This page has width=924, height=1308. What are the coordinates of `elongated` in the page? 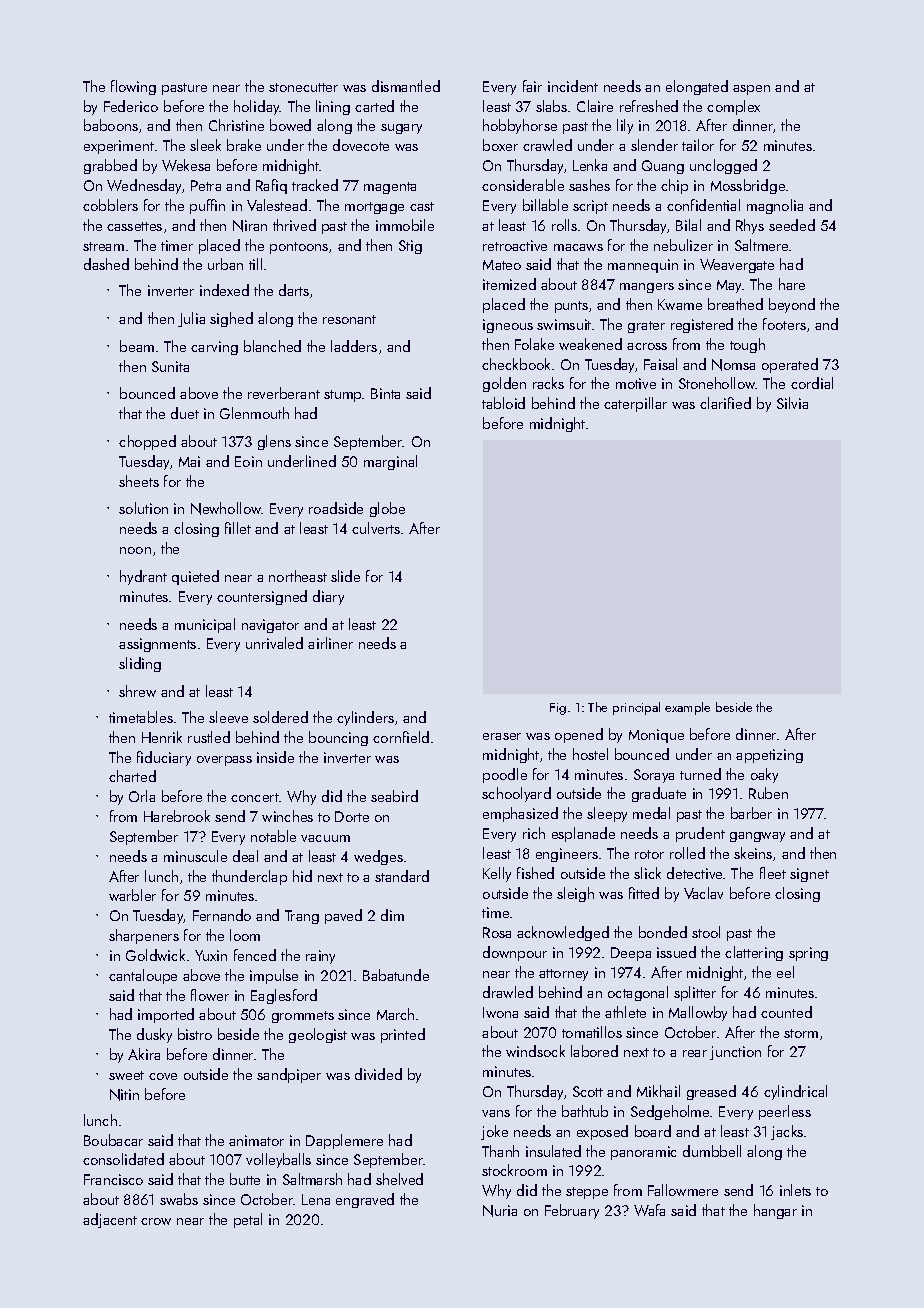 It's located at (697, 87).
